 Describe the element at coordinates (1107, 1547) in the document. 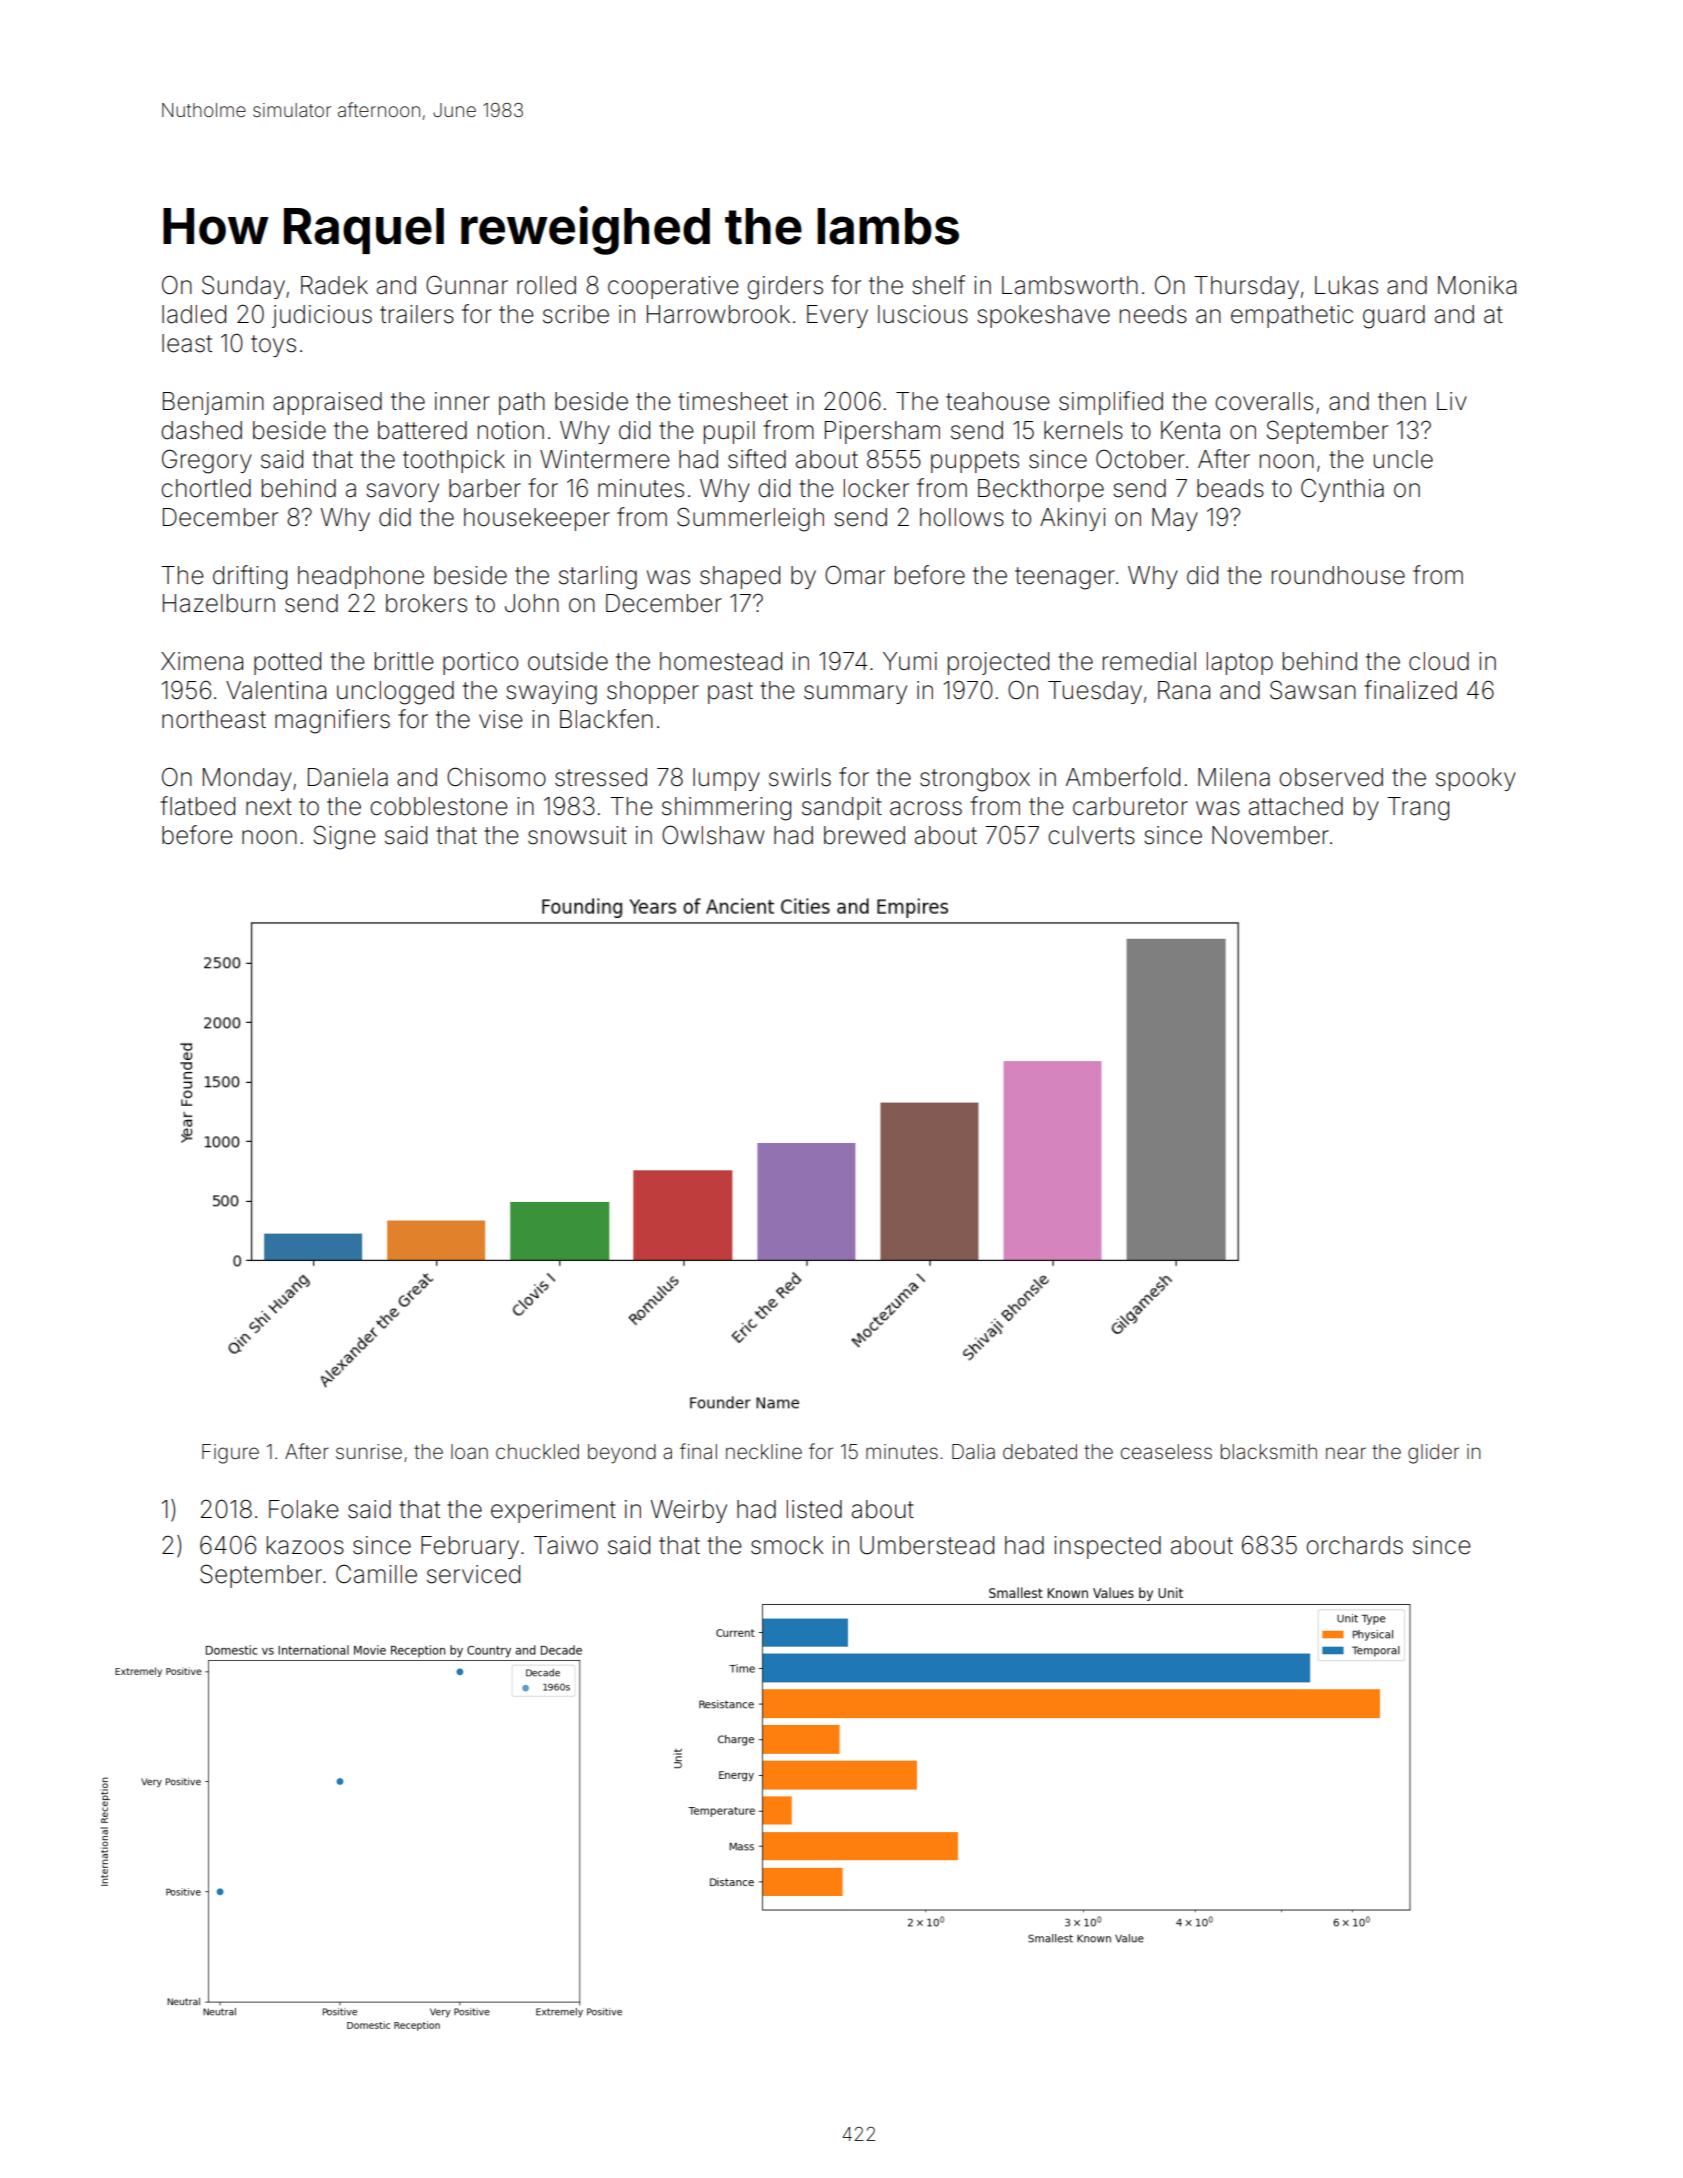

I see `inspected` at that location.
